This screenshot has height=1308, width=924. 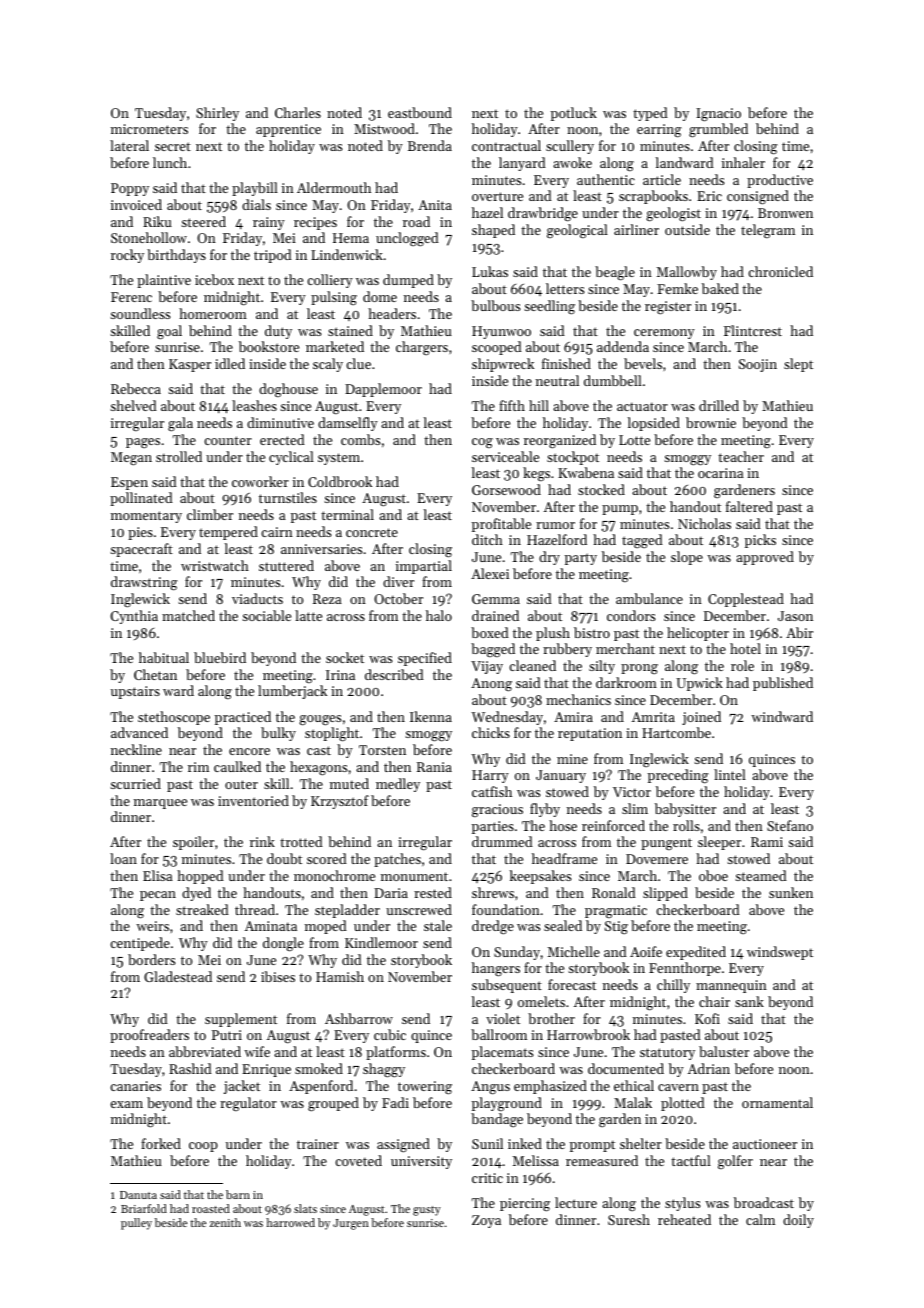 I want to click on eastbound, so click(x=420, y=112).
